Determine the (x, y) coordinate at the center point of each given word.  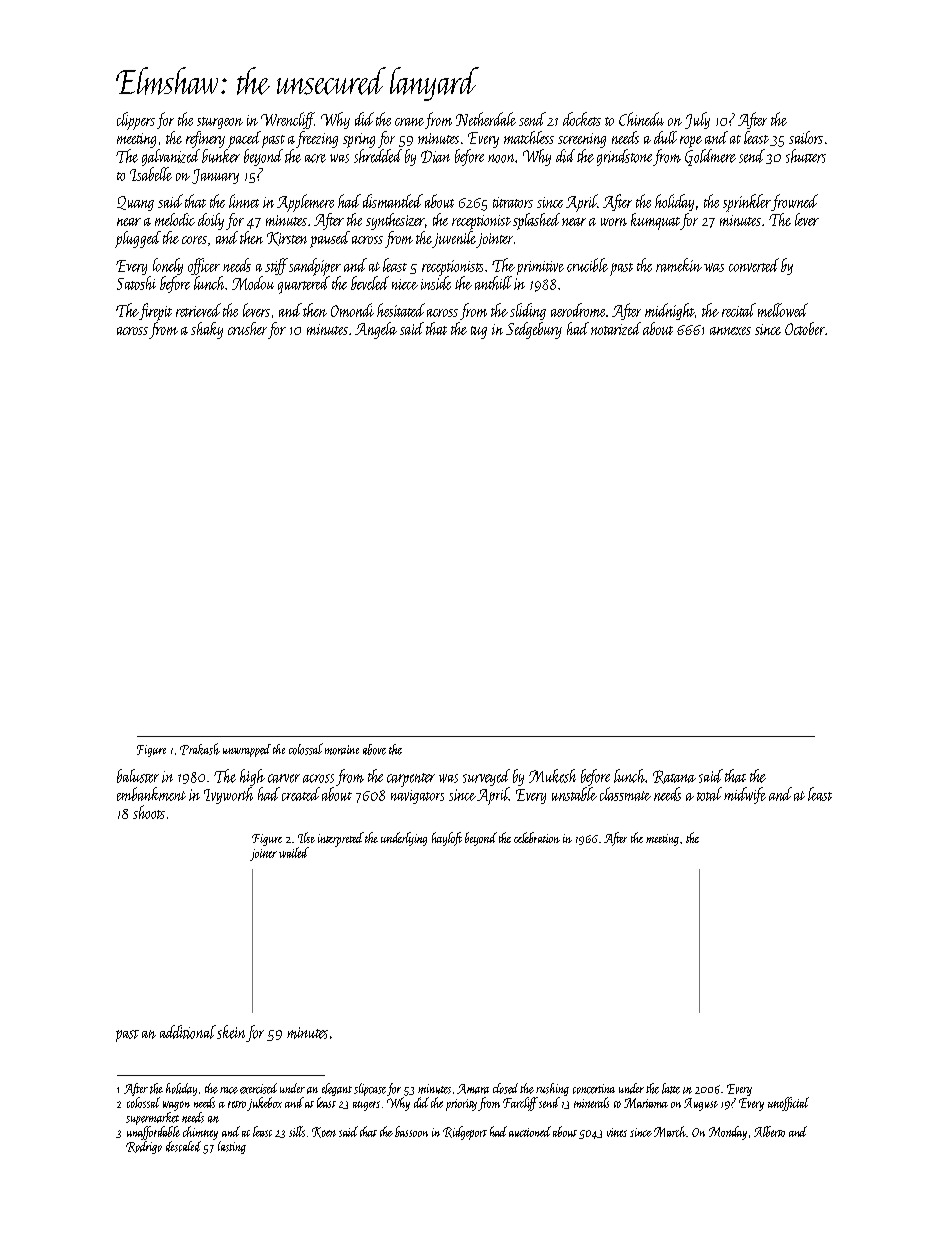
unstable (574, 794)
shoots (149, 812)
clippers (136, 121)
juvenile (454, 239)
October (805, 328)
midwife (745, 795)
